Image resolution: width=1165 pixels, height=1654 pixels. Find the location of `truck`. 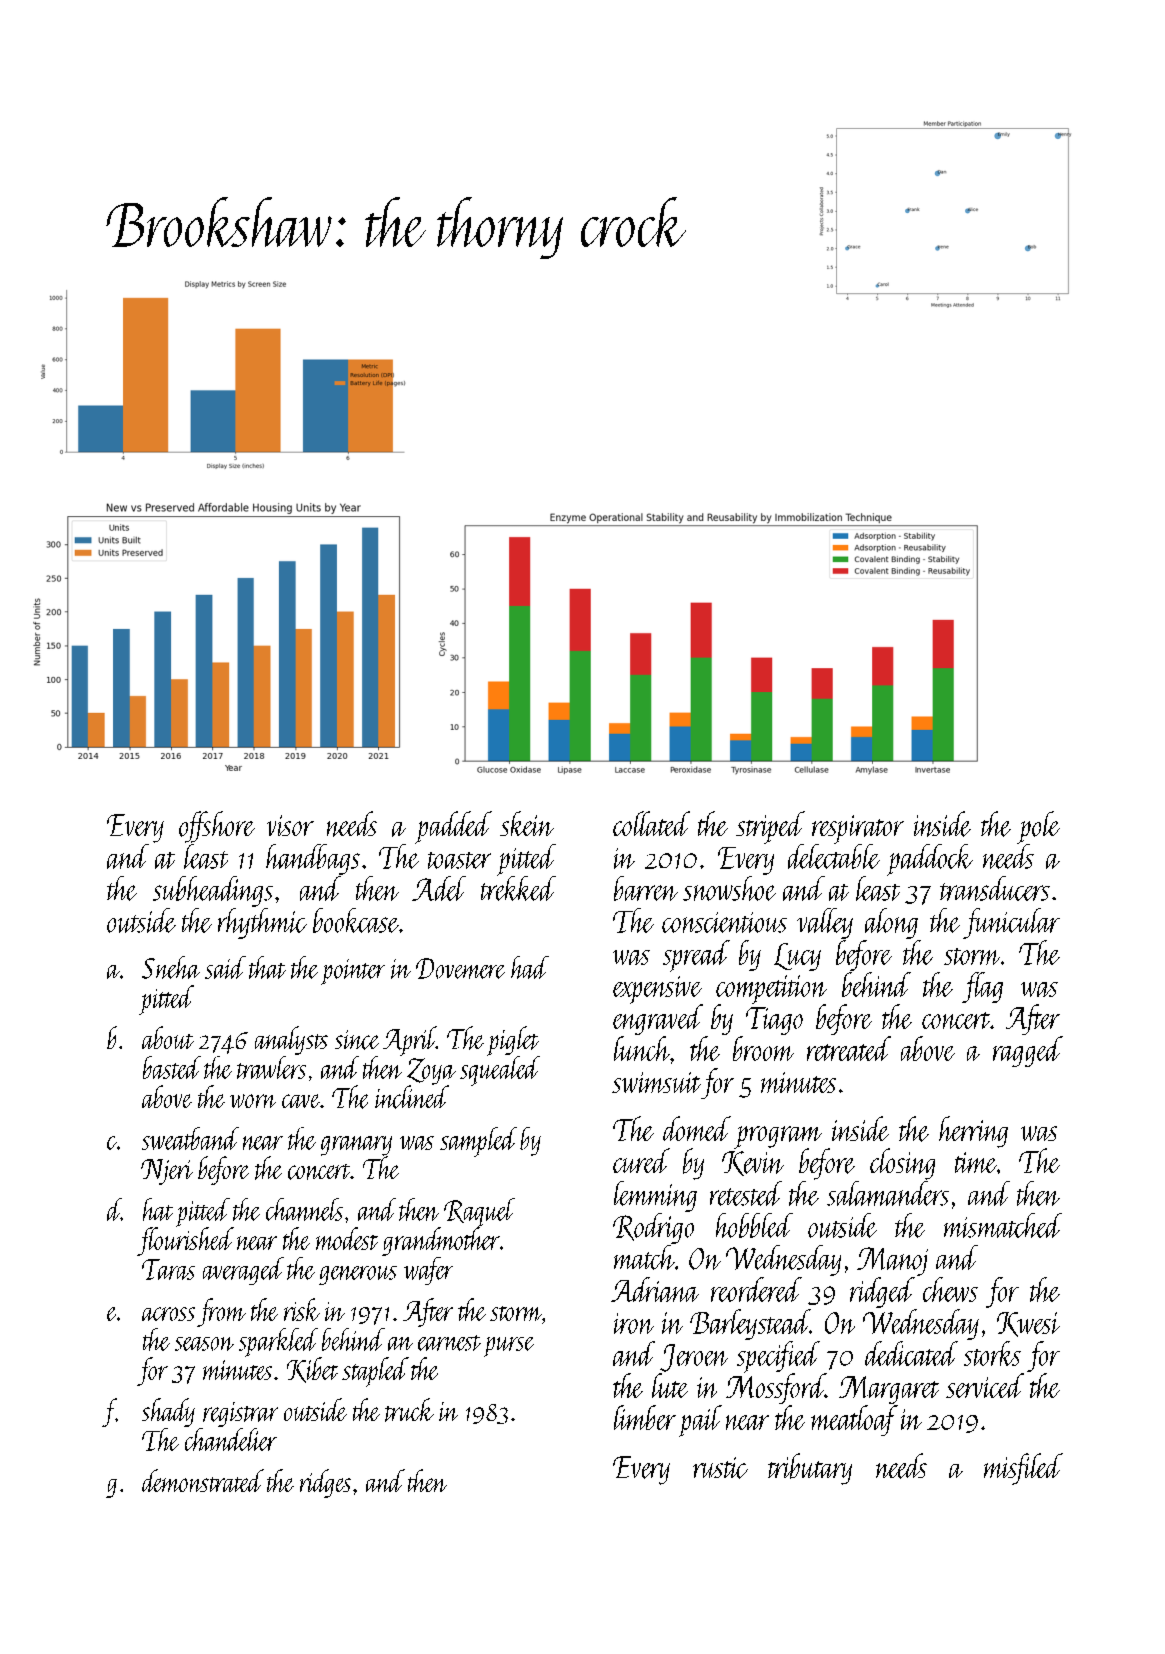

truck is located at coordinates (409, 1410).
